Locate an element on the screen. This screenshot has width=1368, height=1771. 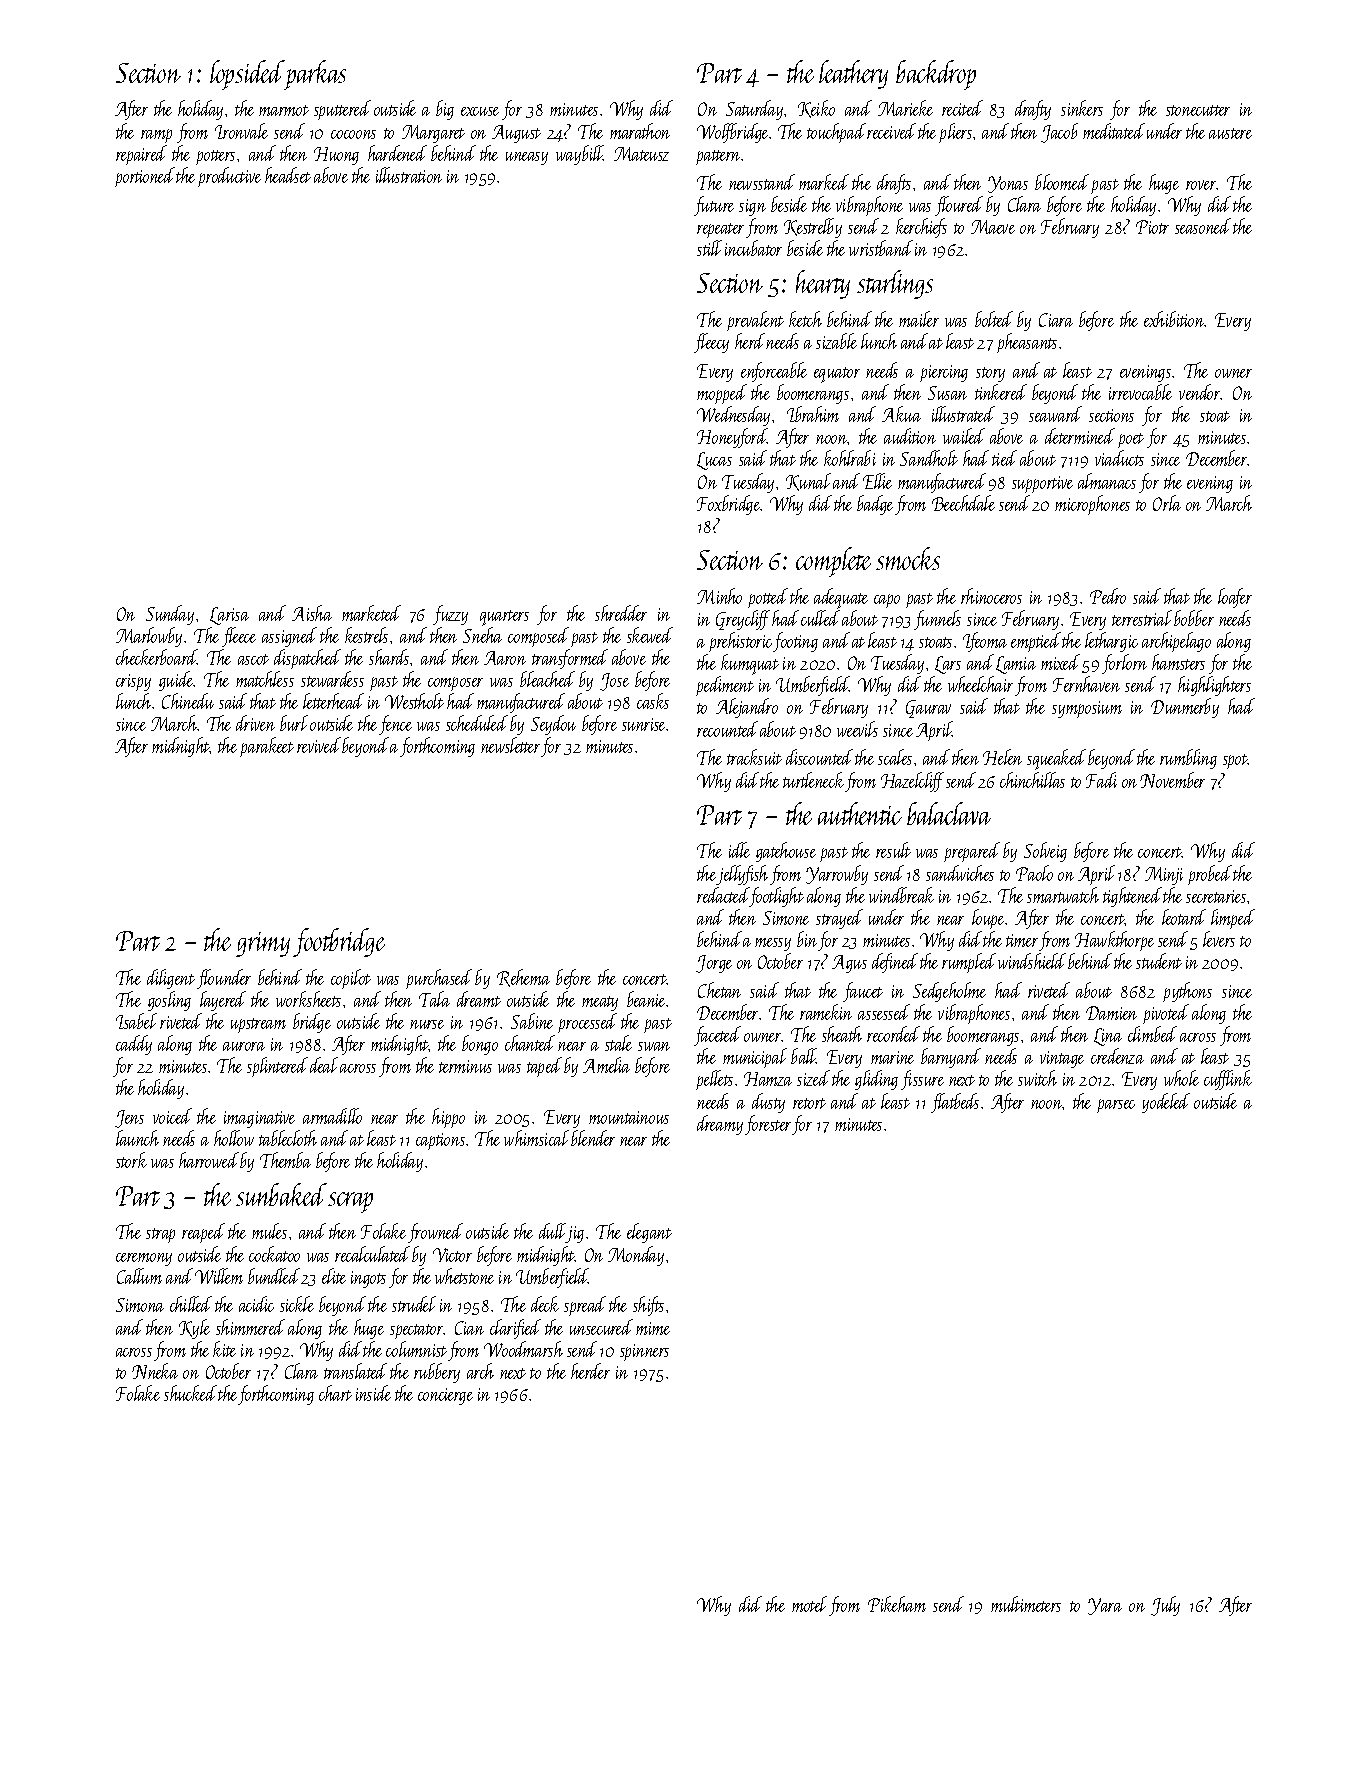
illustration is located at coordinates (409, 175).
